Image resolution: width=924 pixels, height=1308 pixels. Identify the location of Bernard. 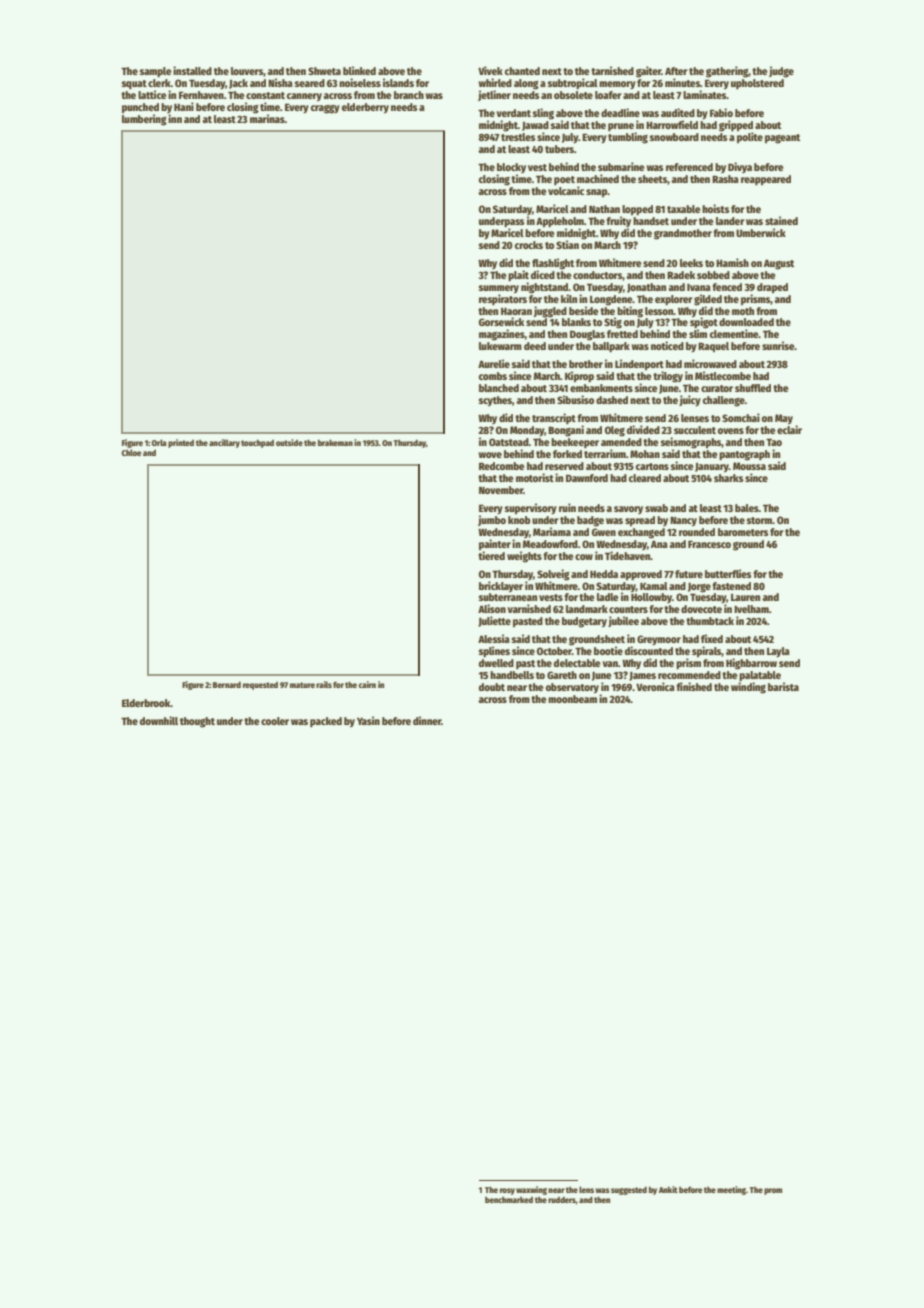
(227, 684).
